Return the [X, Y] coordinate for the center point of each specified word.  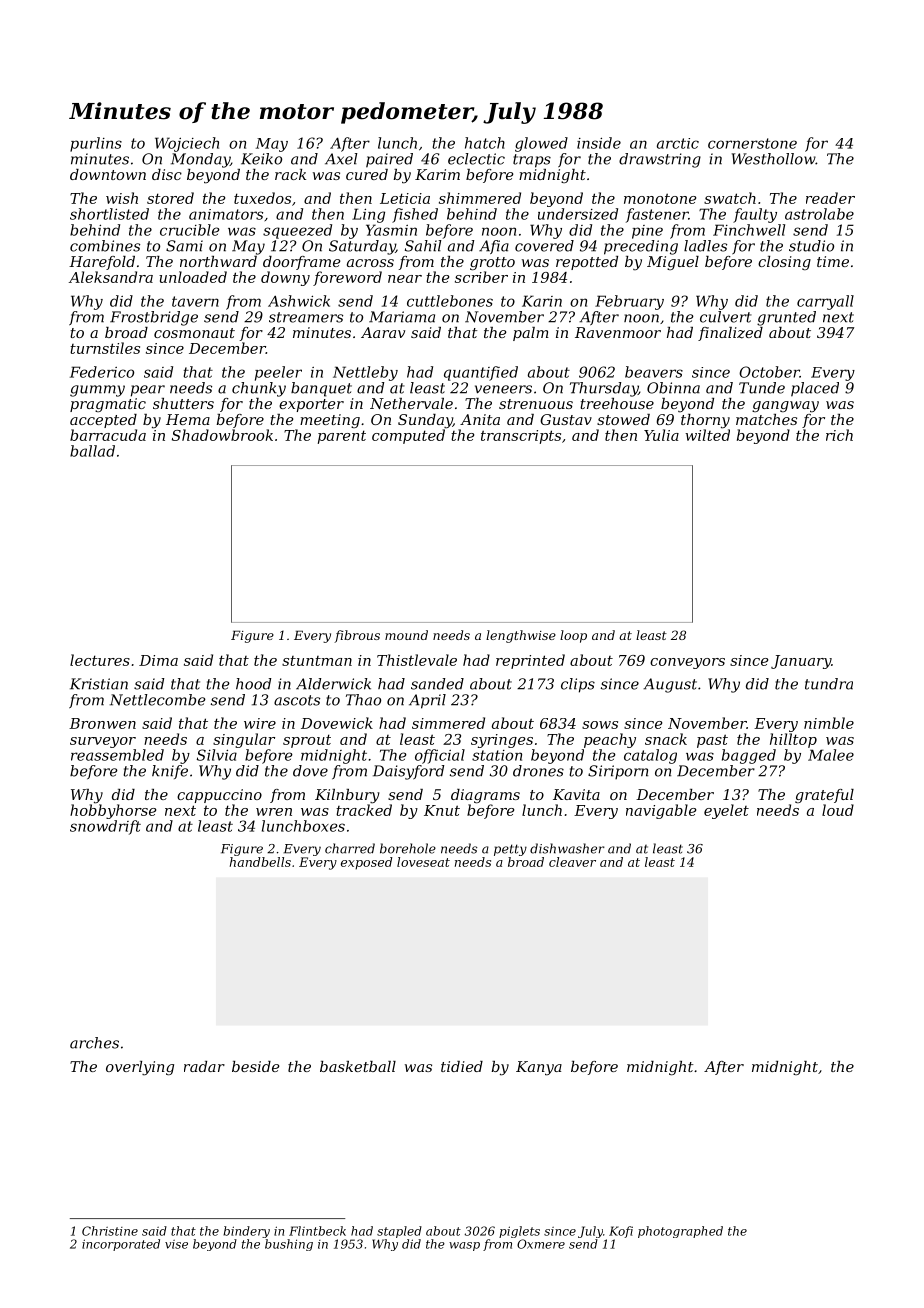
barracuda [108, 435]
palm [531, 334]
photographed [680, 1232]
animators [226, 214]
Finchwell [749, 230]
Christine [110, 1231]
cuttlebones [450, 301]
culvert [726, 317]
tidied [462, 1066]
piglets [519, 1232]
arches [94, 1043]
